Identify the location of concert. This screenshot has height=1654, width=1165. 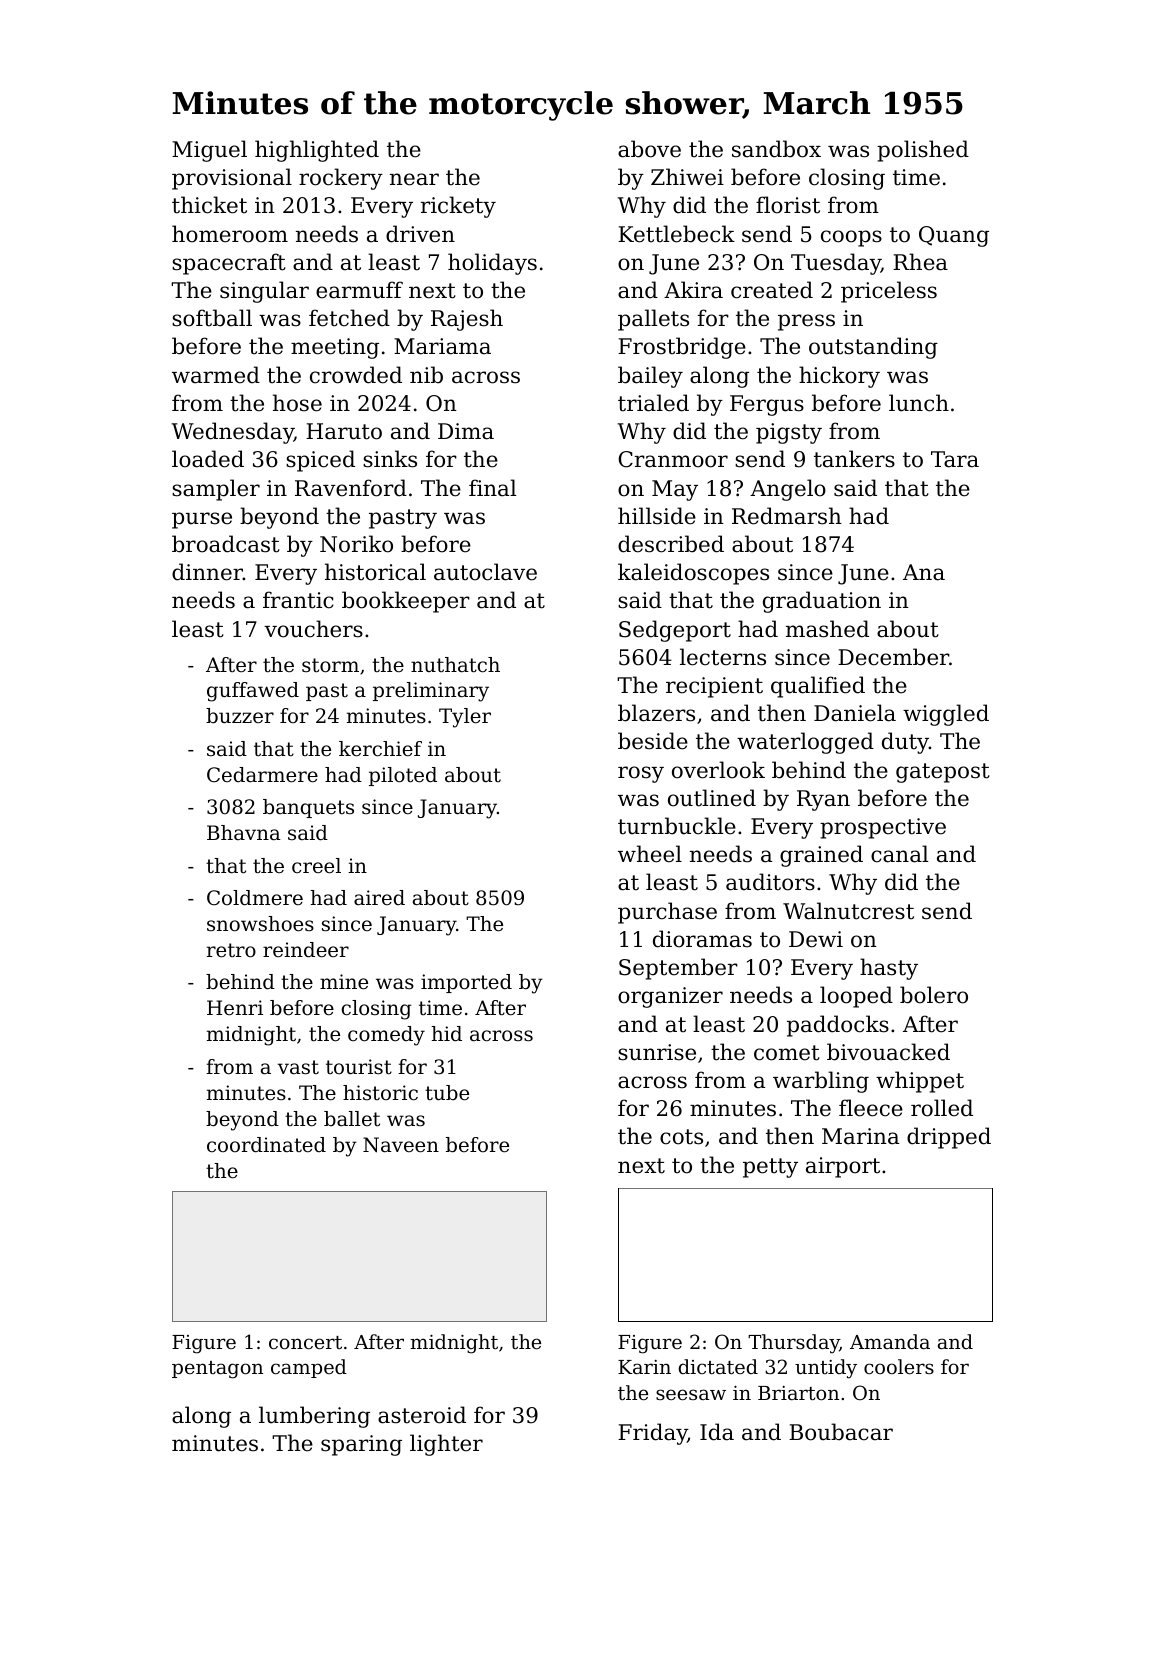
(305, 1342).
